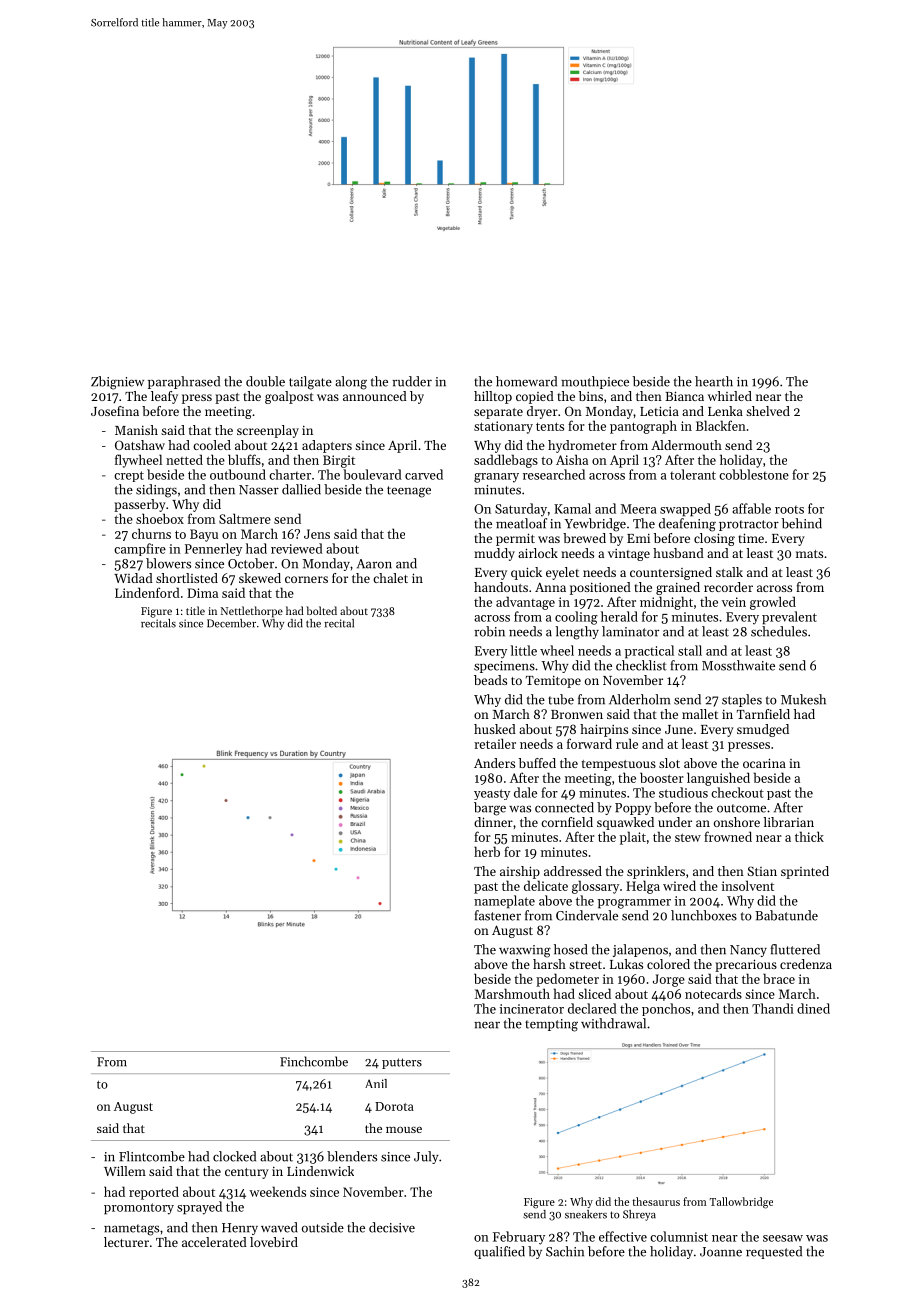 The width and height of the screenshot is (924, 1308). I want to click on lecturer, so click(126, 1242).
